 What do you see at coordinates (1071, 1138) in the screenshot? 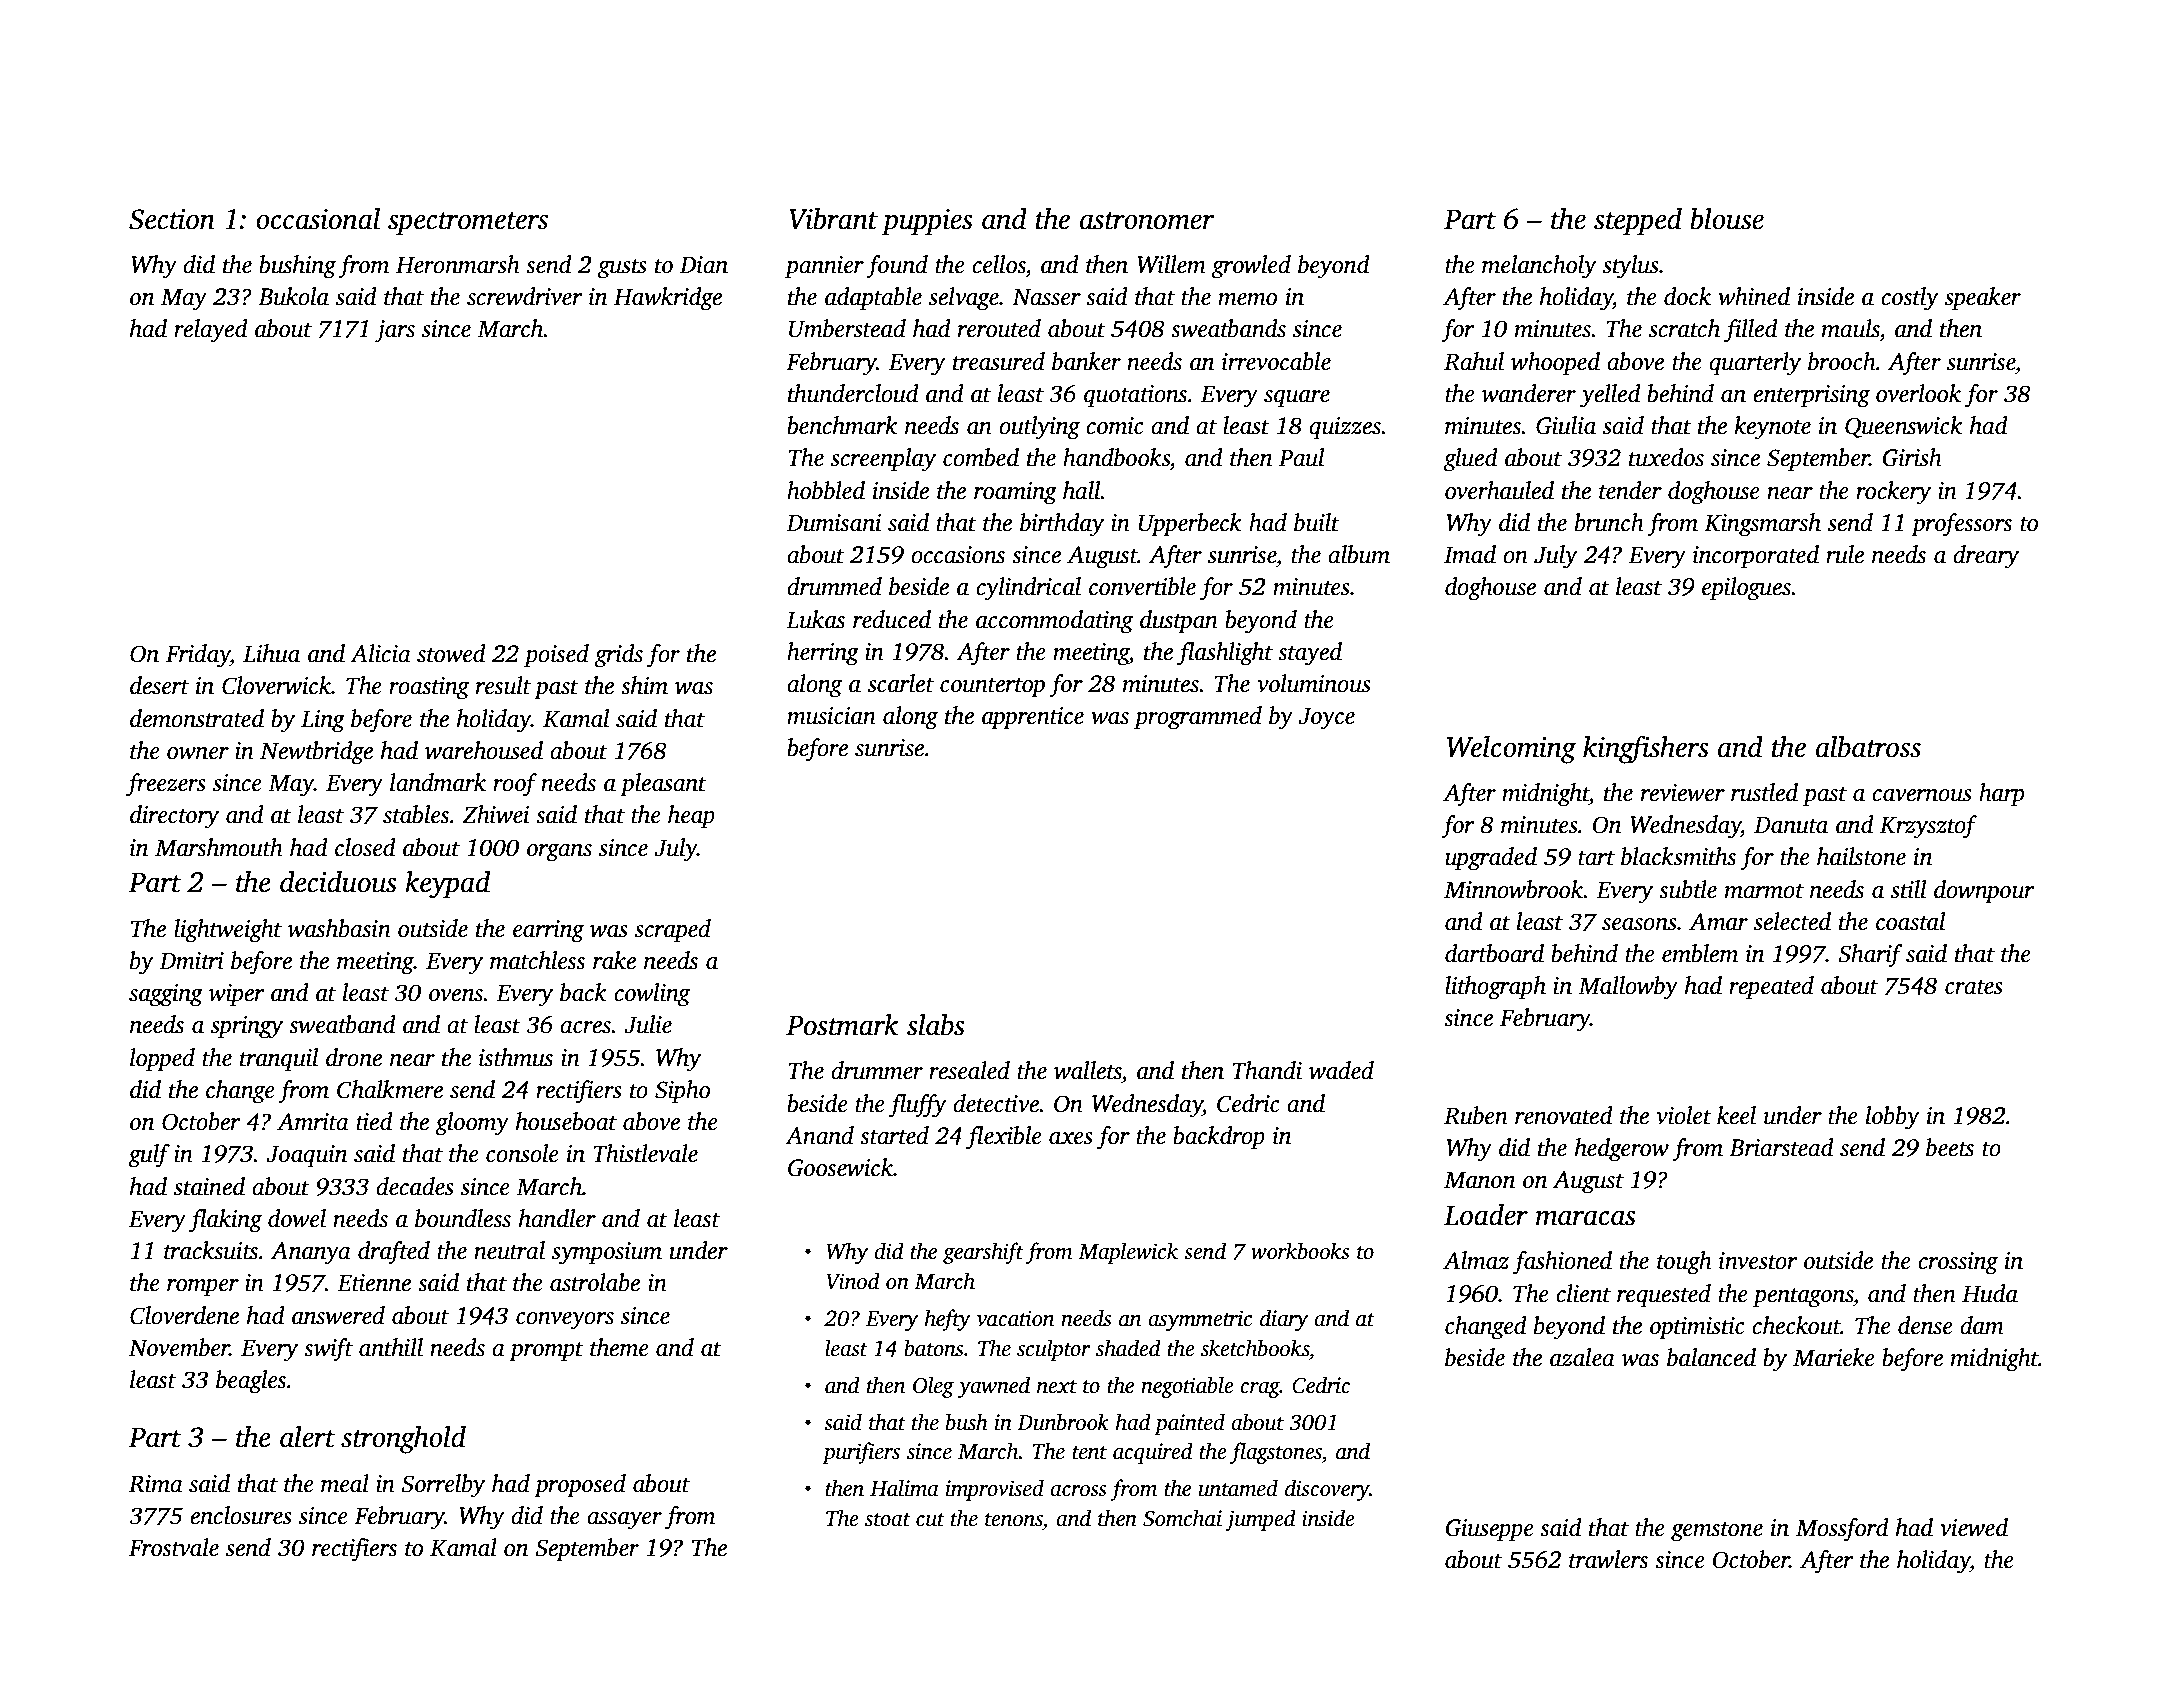
I see `axes` at bounding box center [1071, 1138].
